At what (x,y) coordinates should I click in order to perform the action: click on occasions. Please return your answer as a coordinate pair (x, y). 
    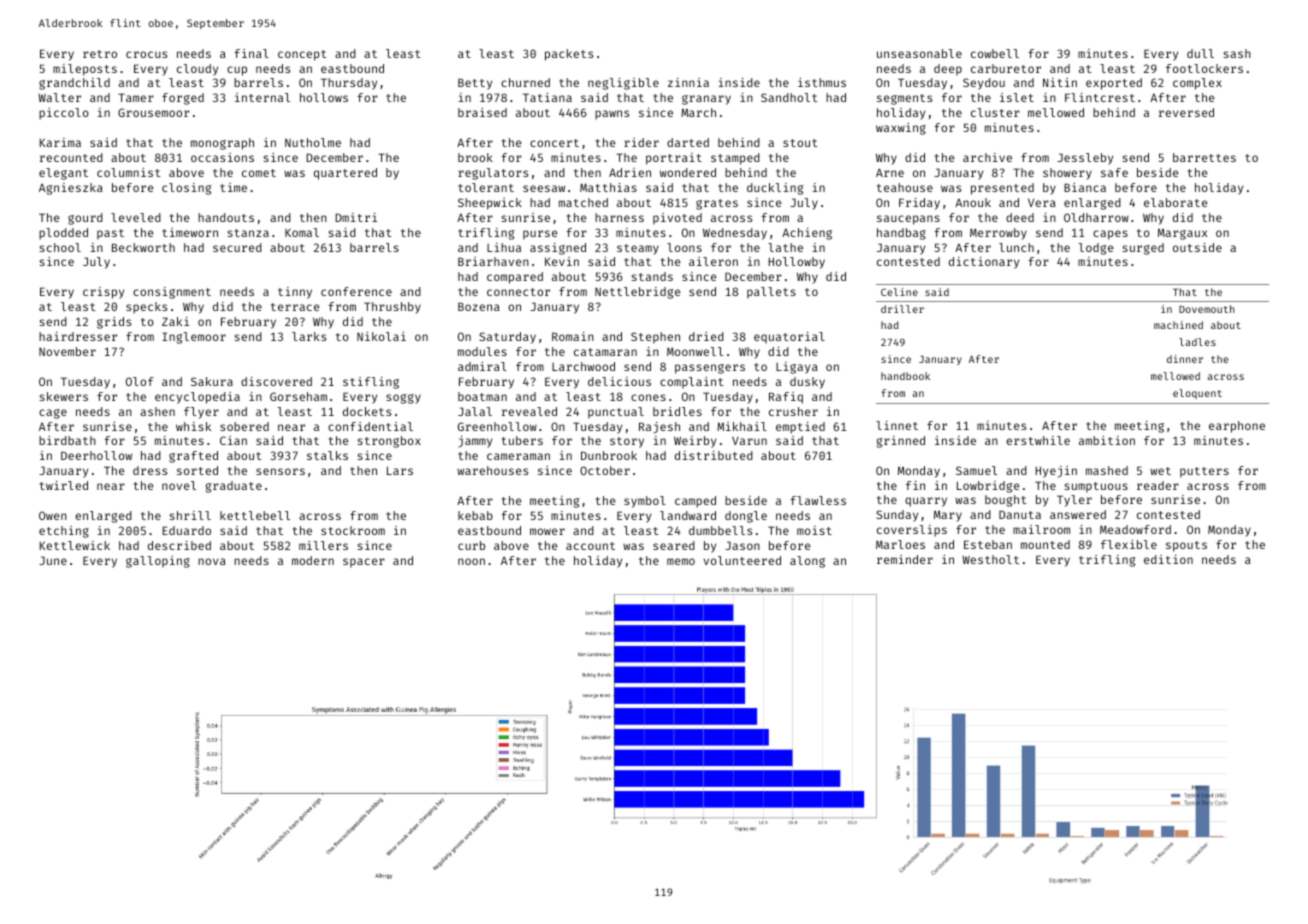
    Looking at the image, I should click on (222, 157).
